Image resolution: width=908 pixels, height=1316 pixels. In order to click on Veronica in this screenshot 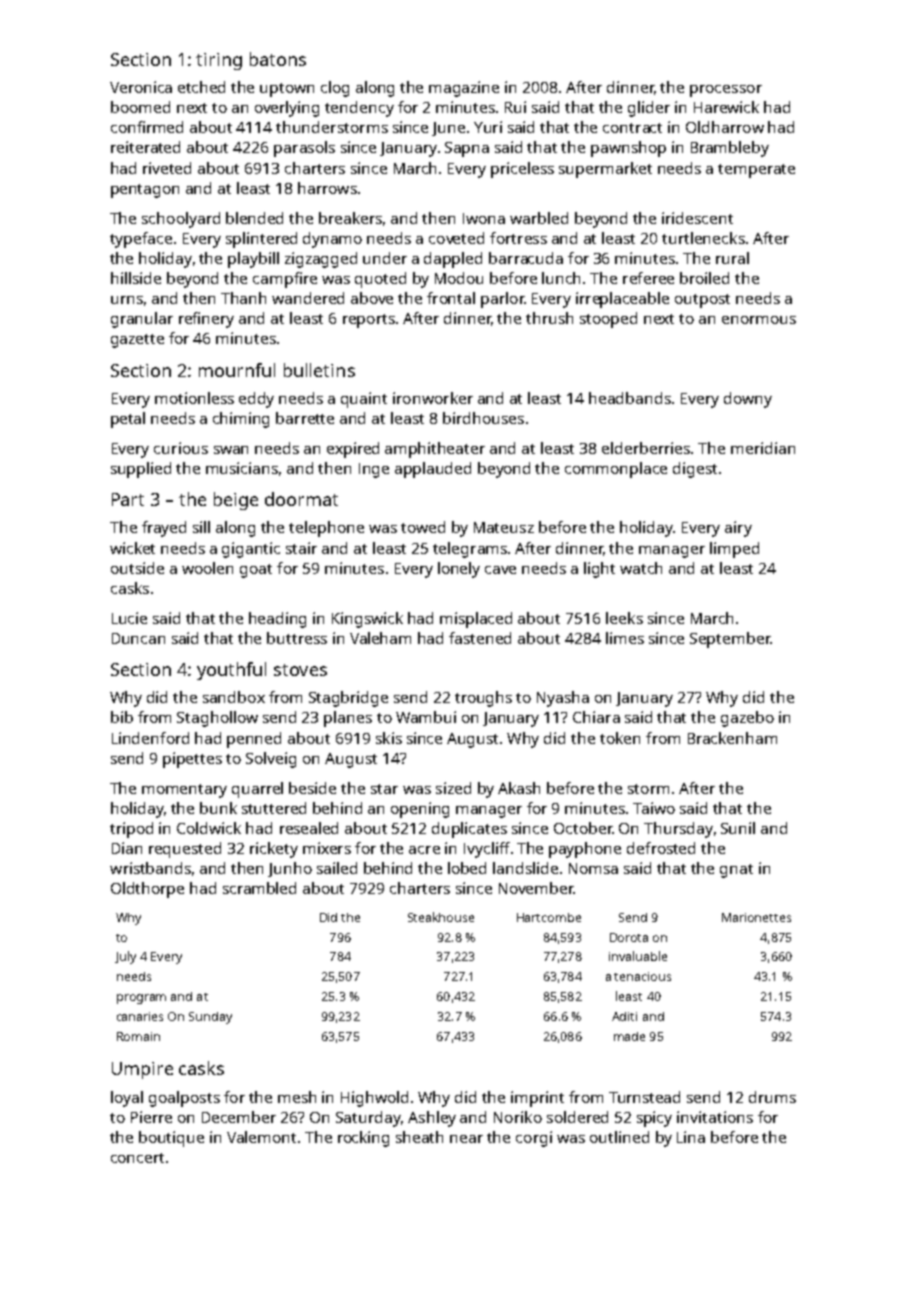, I will do `click(141, 87)`.
